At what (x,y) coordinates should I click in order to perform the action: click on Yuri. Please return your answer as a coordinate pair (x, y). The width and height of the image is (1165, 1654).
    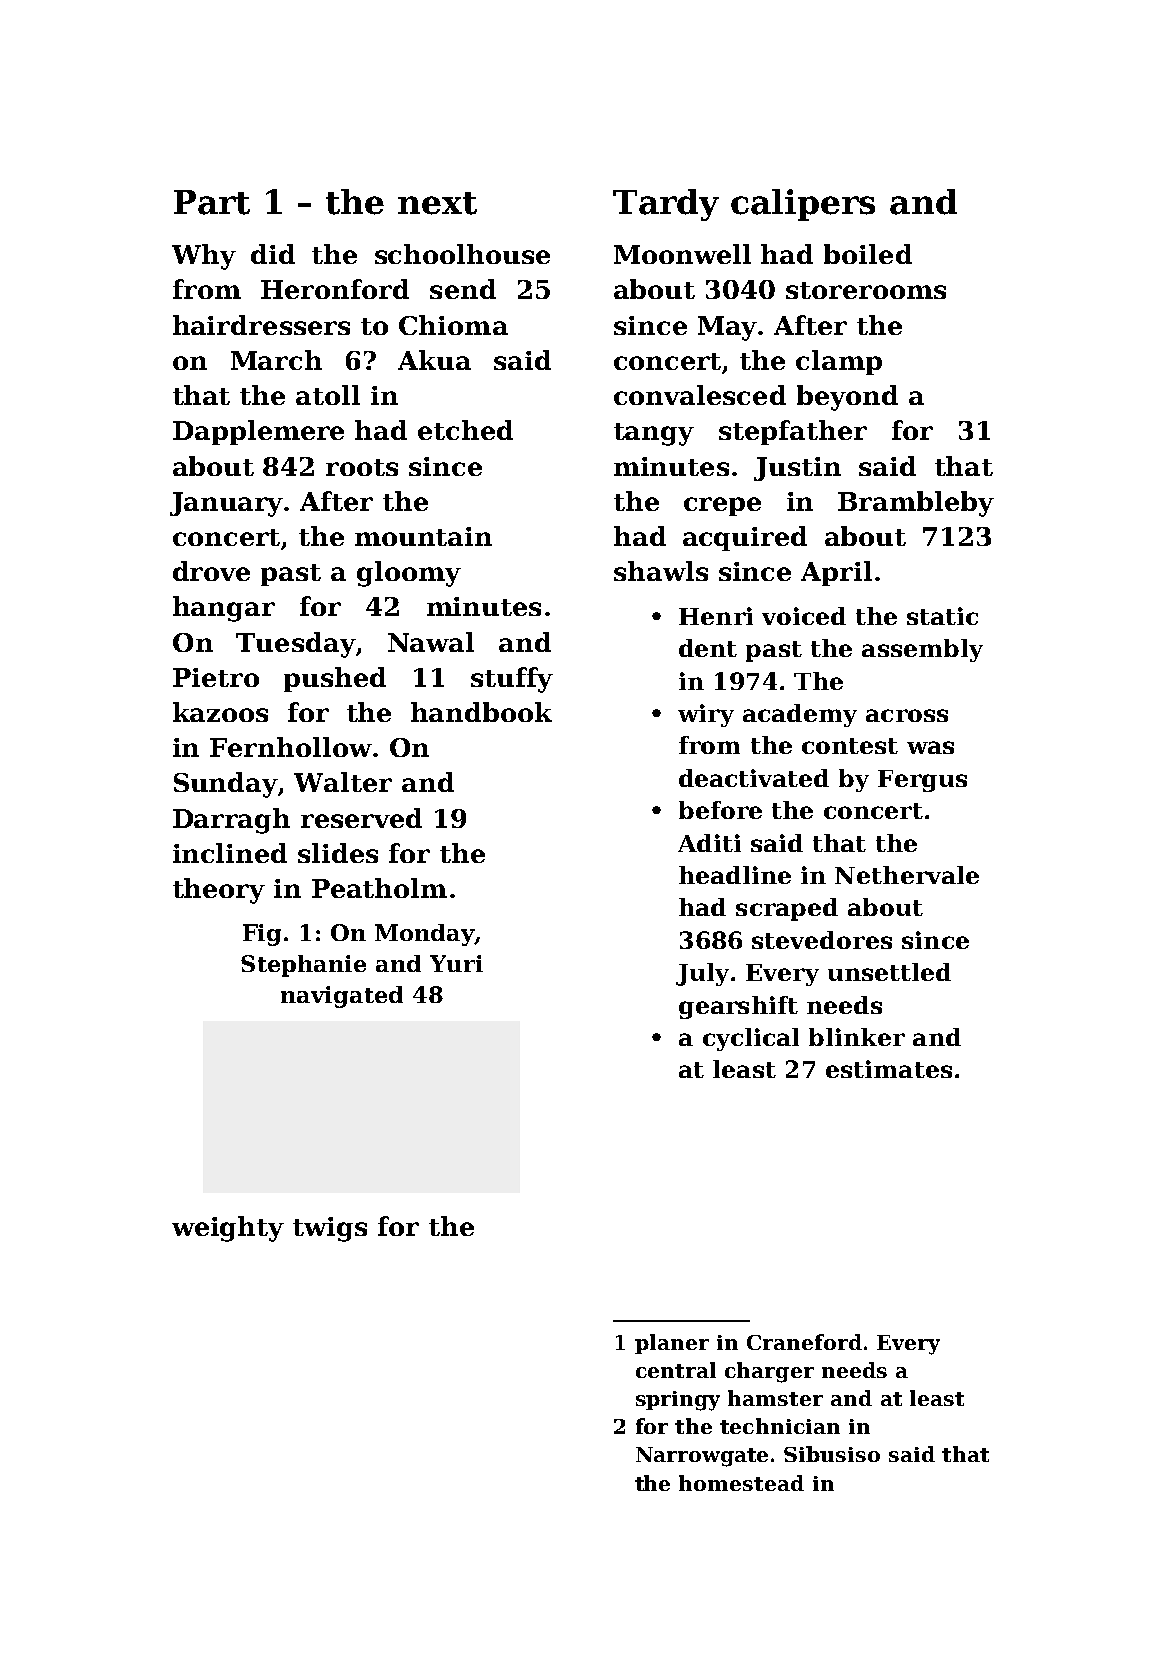
    Looking at the image, I should click on (456, 963).
